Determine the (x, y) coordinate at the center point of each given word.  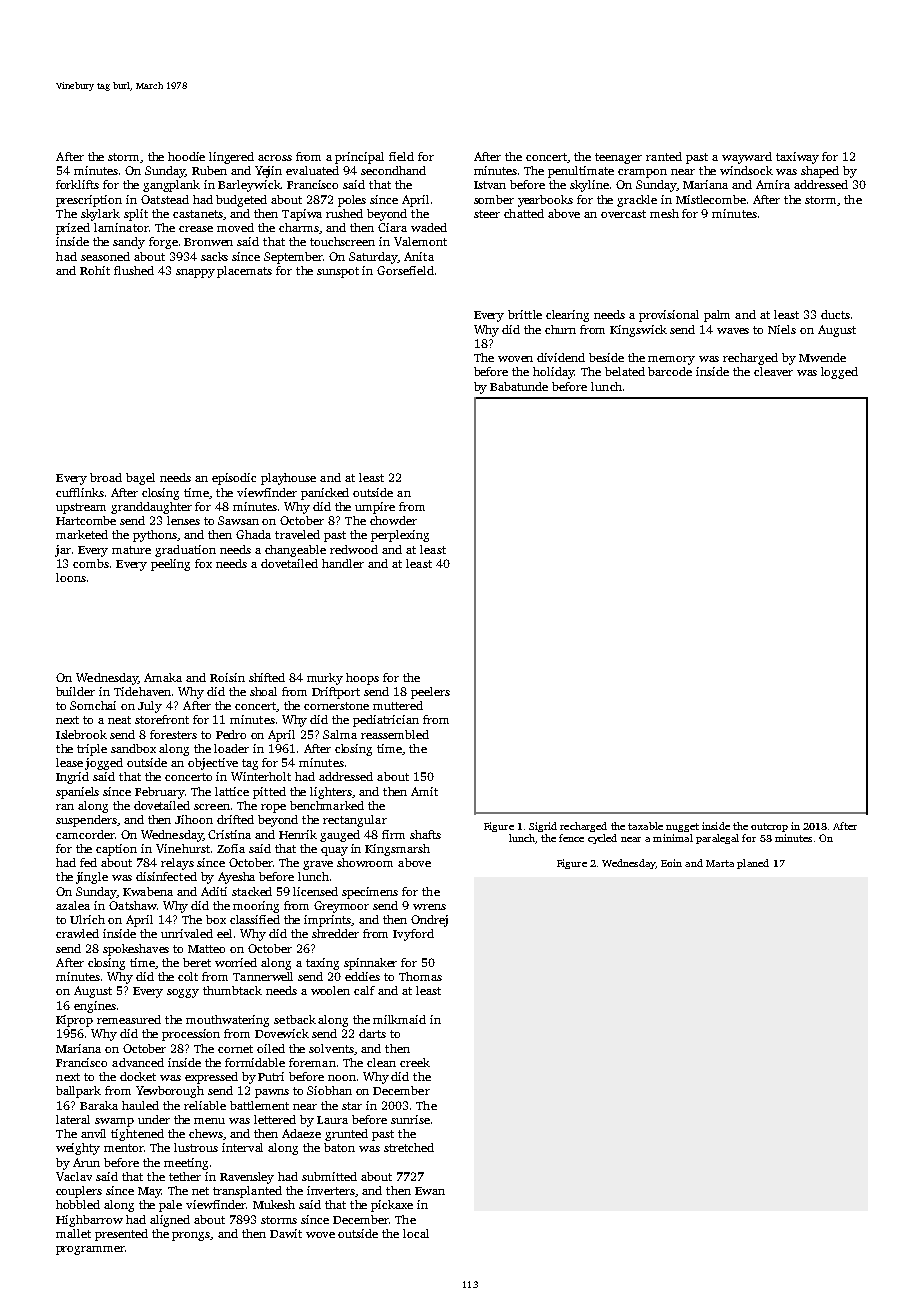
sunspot (338, 272)
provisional (669, 316)
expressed (211, 1078)
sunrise (410, 1119)
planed (753, 864)
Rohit (95, 270)
